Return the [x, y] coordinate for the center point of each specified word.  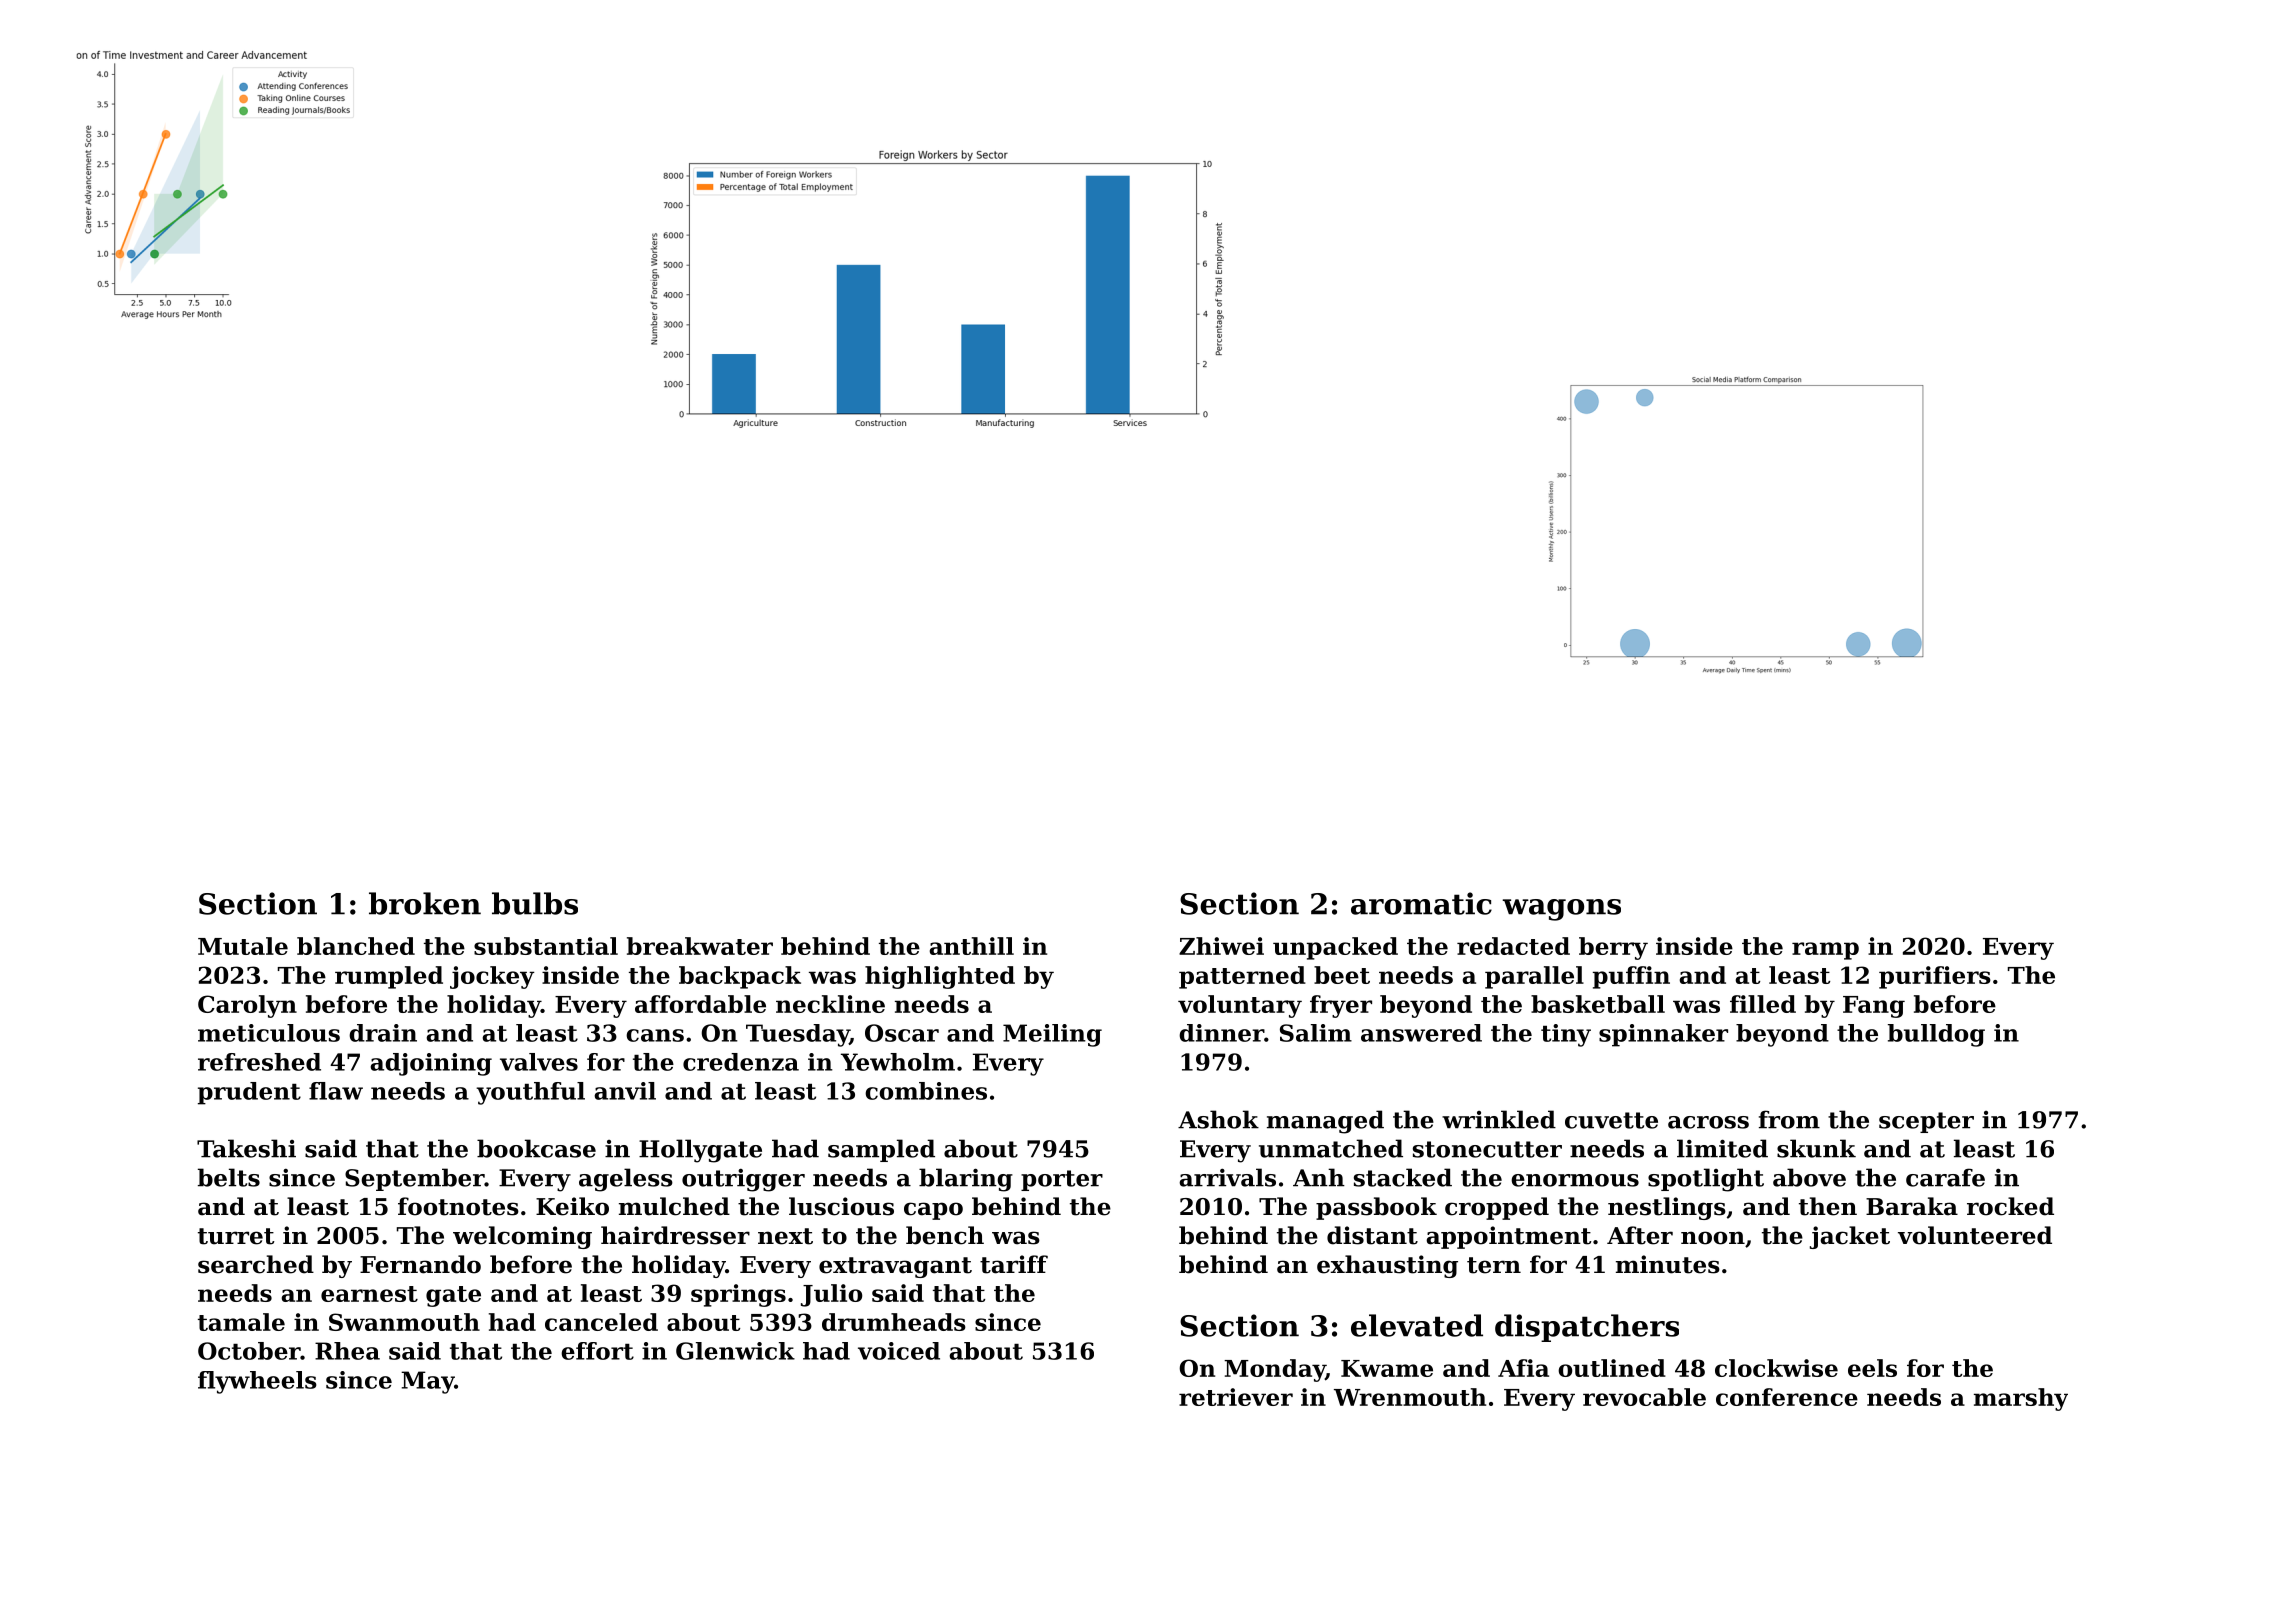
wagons [1561, 910]
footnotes [458, 1206]
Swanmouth [404, 1322]
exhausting [1387, 1266]
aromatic [1421, 903]
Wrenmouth [1410, 1397]
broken [425, 903]
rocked [2010, 1206]
